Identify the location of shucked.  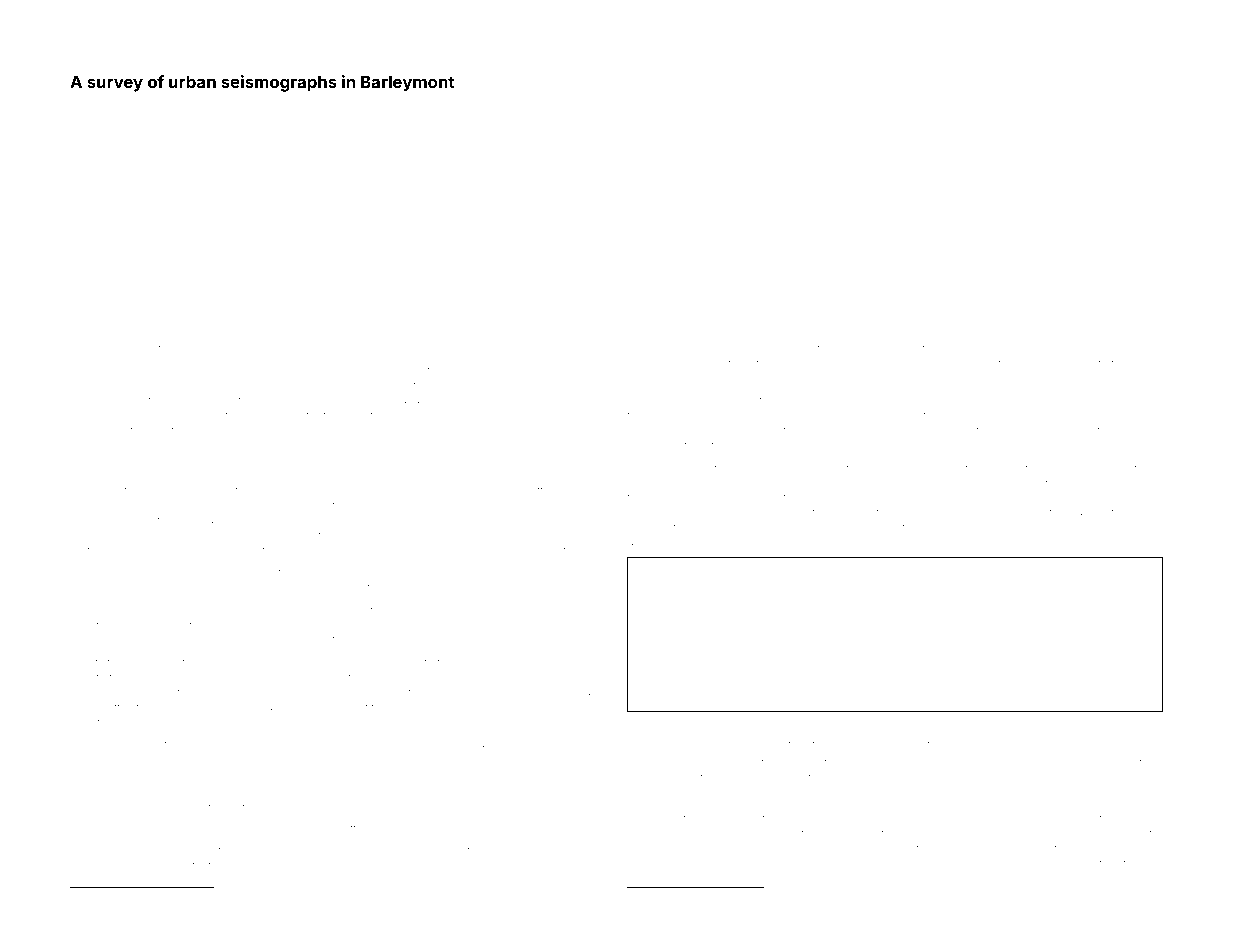
(656, 911).
